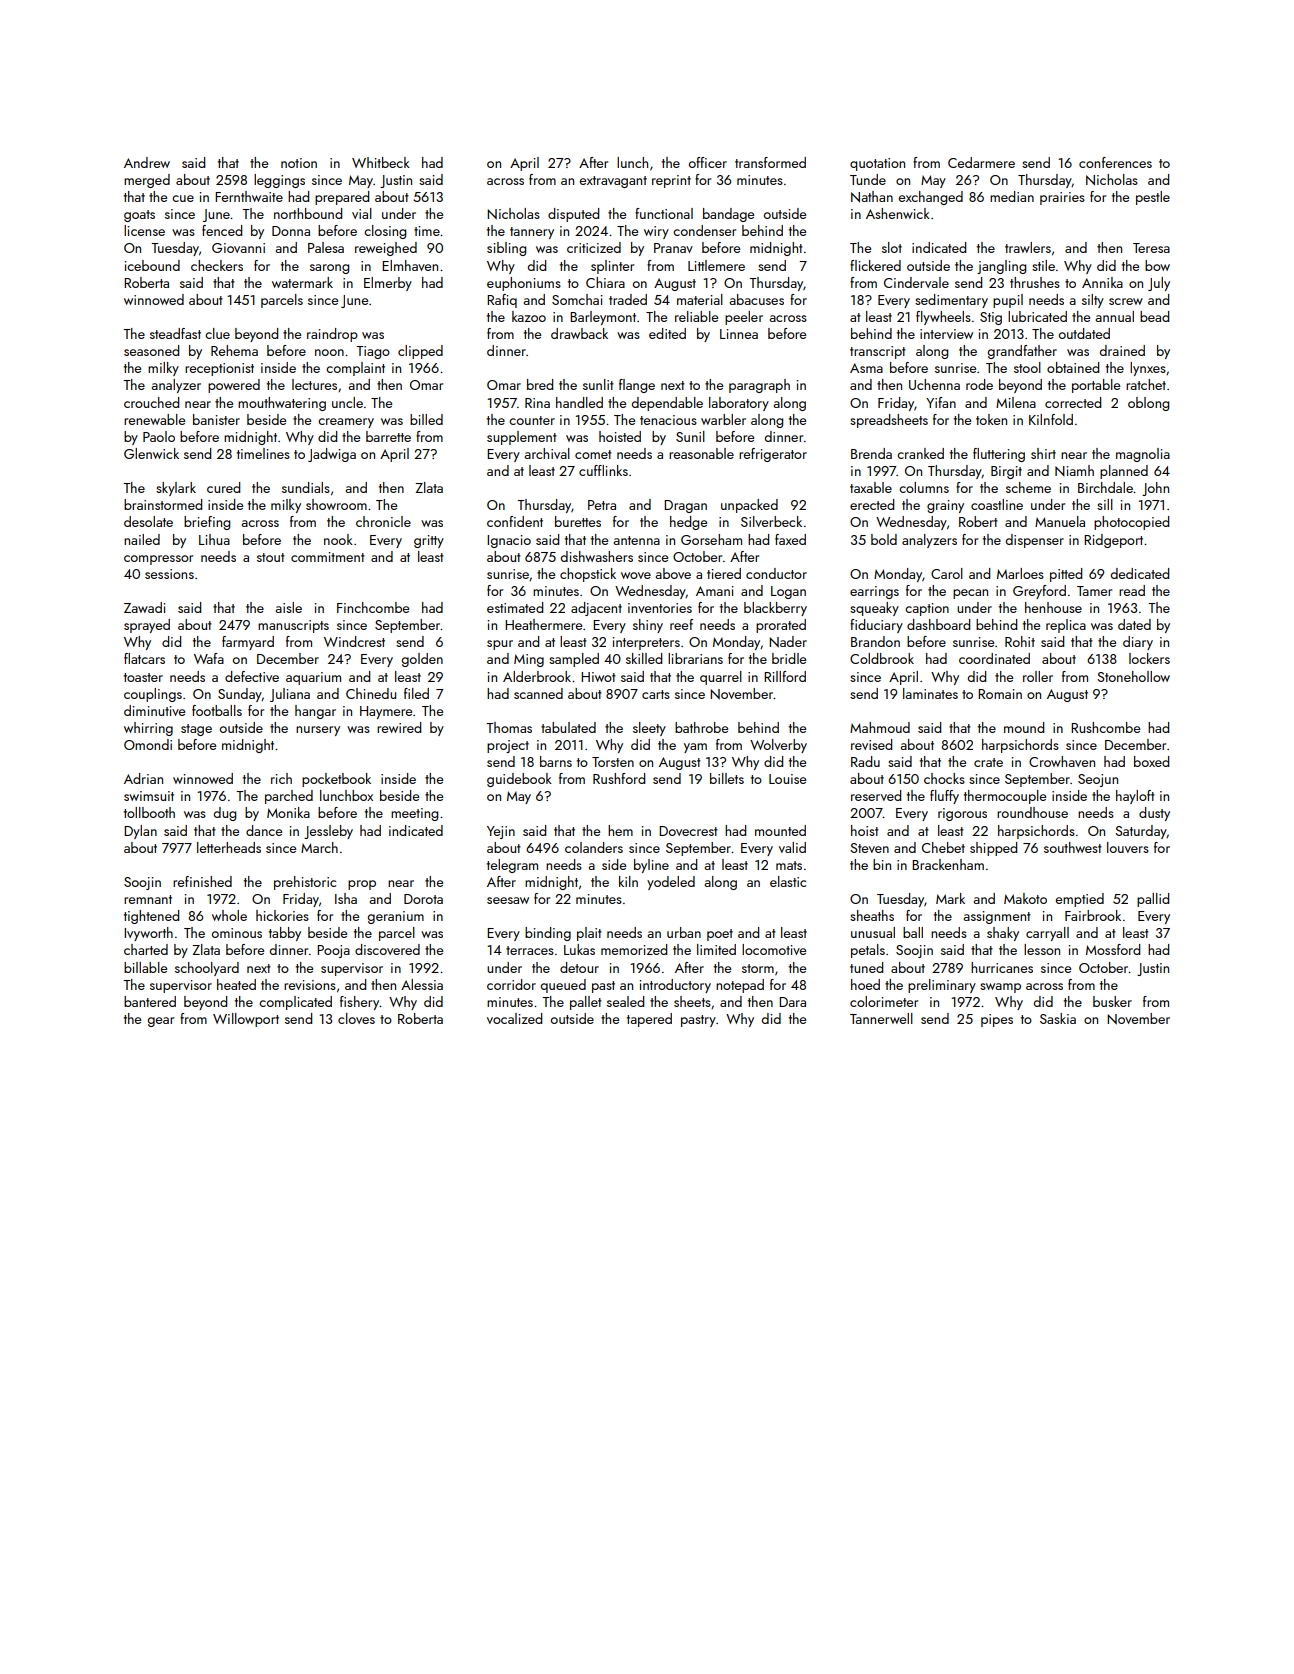  What do you see at coordinates (143, 677) in the screenshot?
I see `toaster` at bounding box center [143, 677].
